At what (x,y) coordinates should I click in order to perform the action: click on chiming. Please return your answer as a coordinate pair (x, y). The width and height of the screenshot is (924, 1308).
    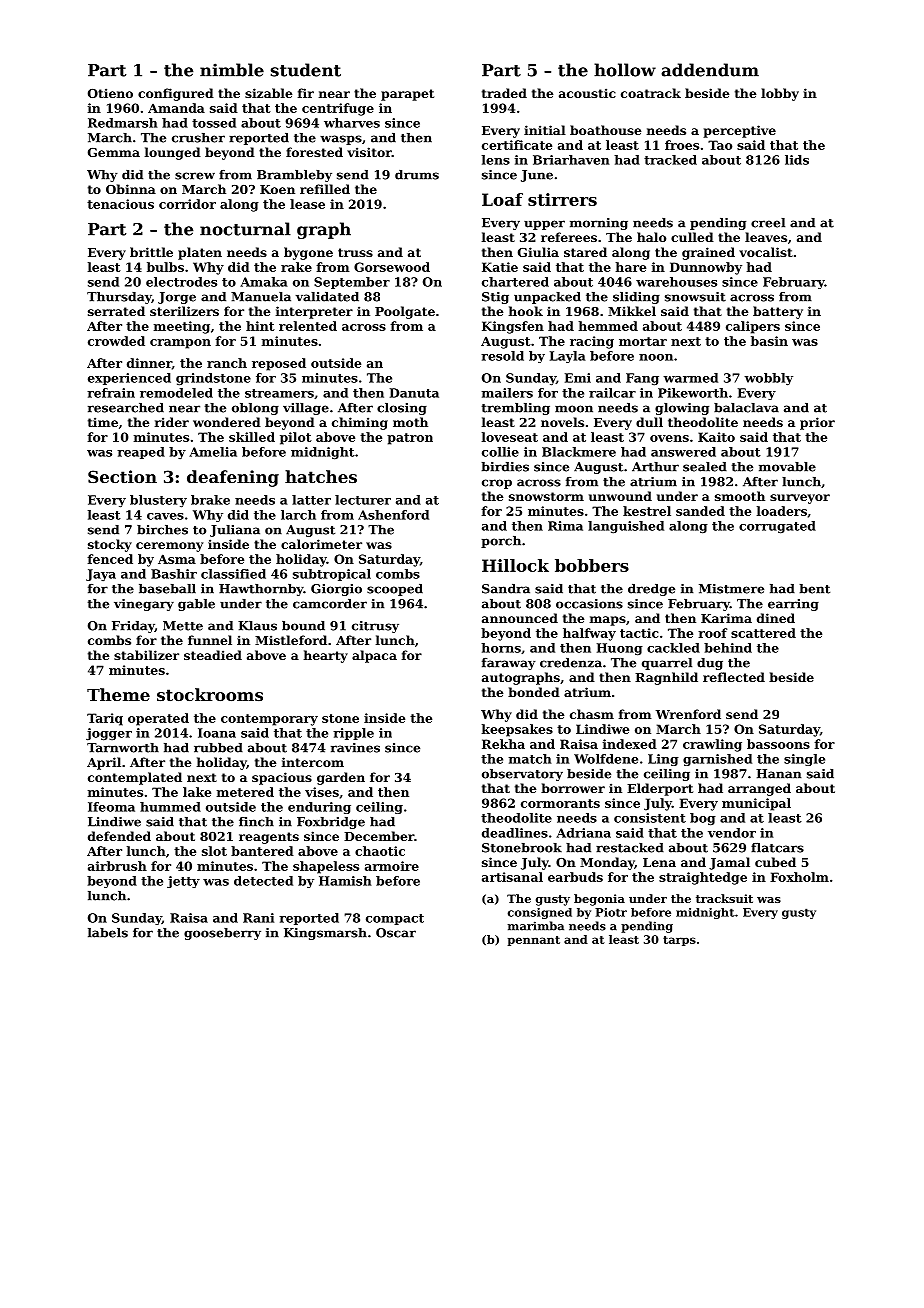
    Looking at the image, I should click on (360, 423).
